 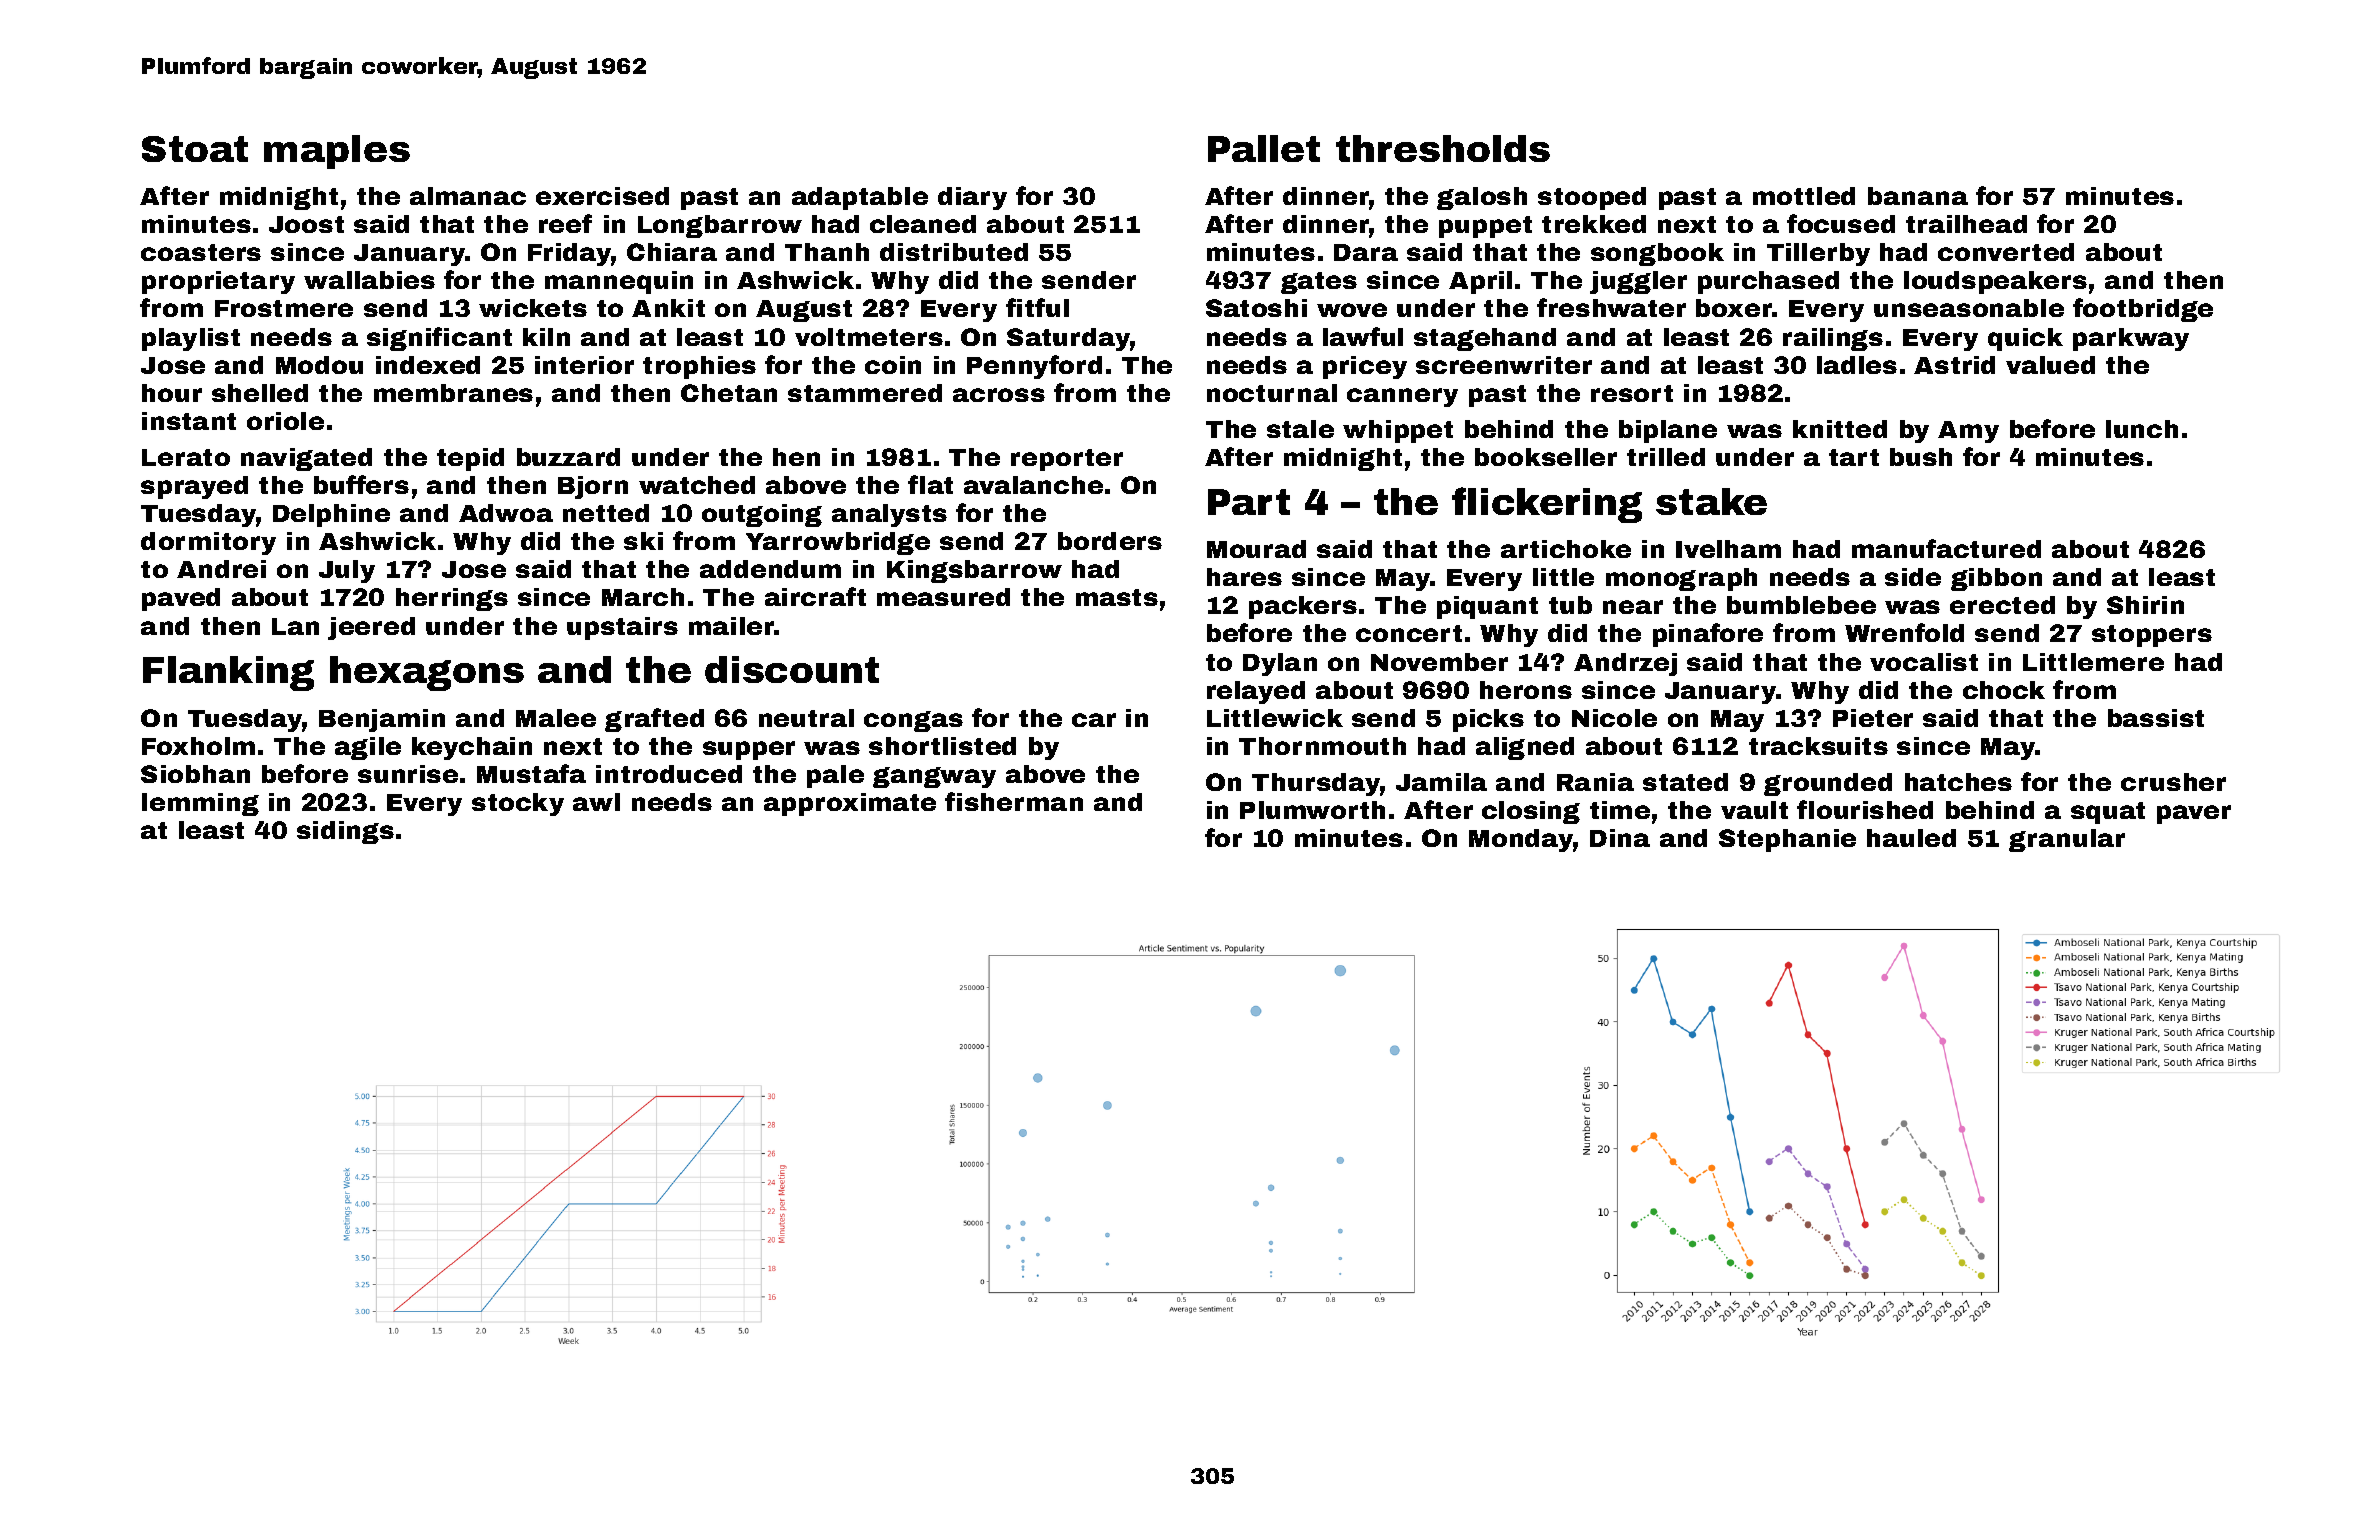 What do you see at coordinates (1969, 308) in the image?
I see `unseasonable` at bounding box center [1969, 308].
